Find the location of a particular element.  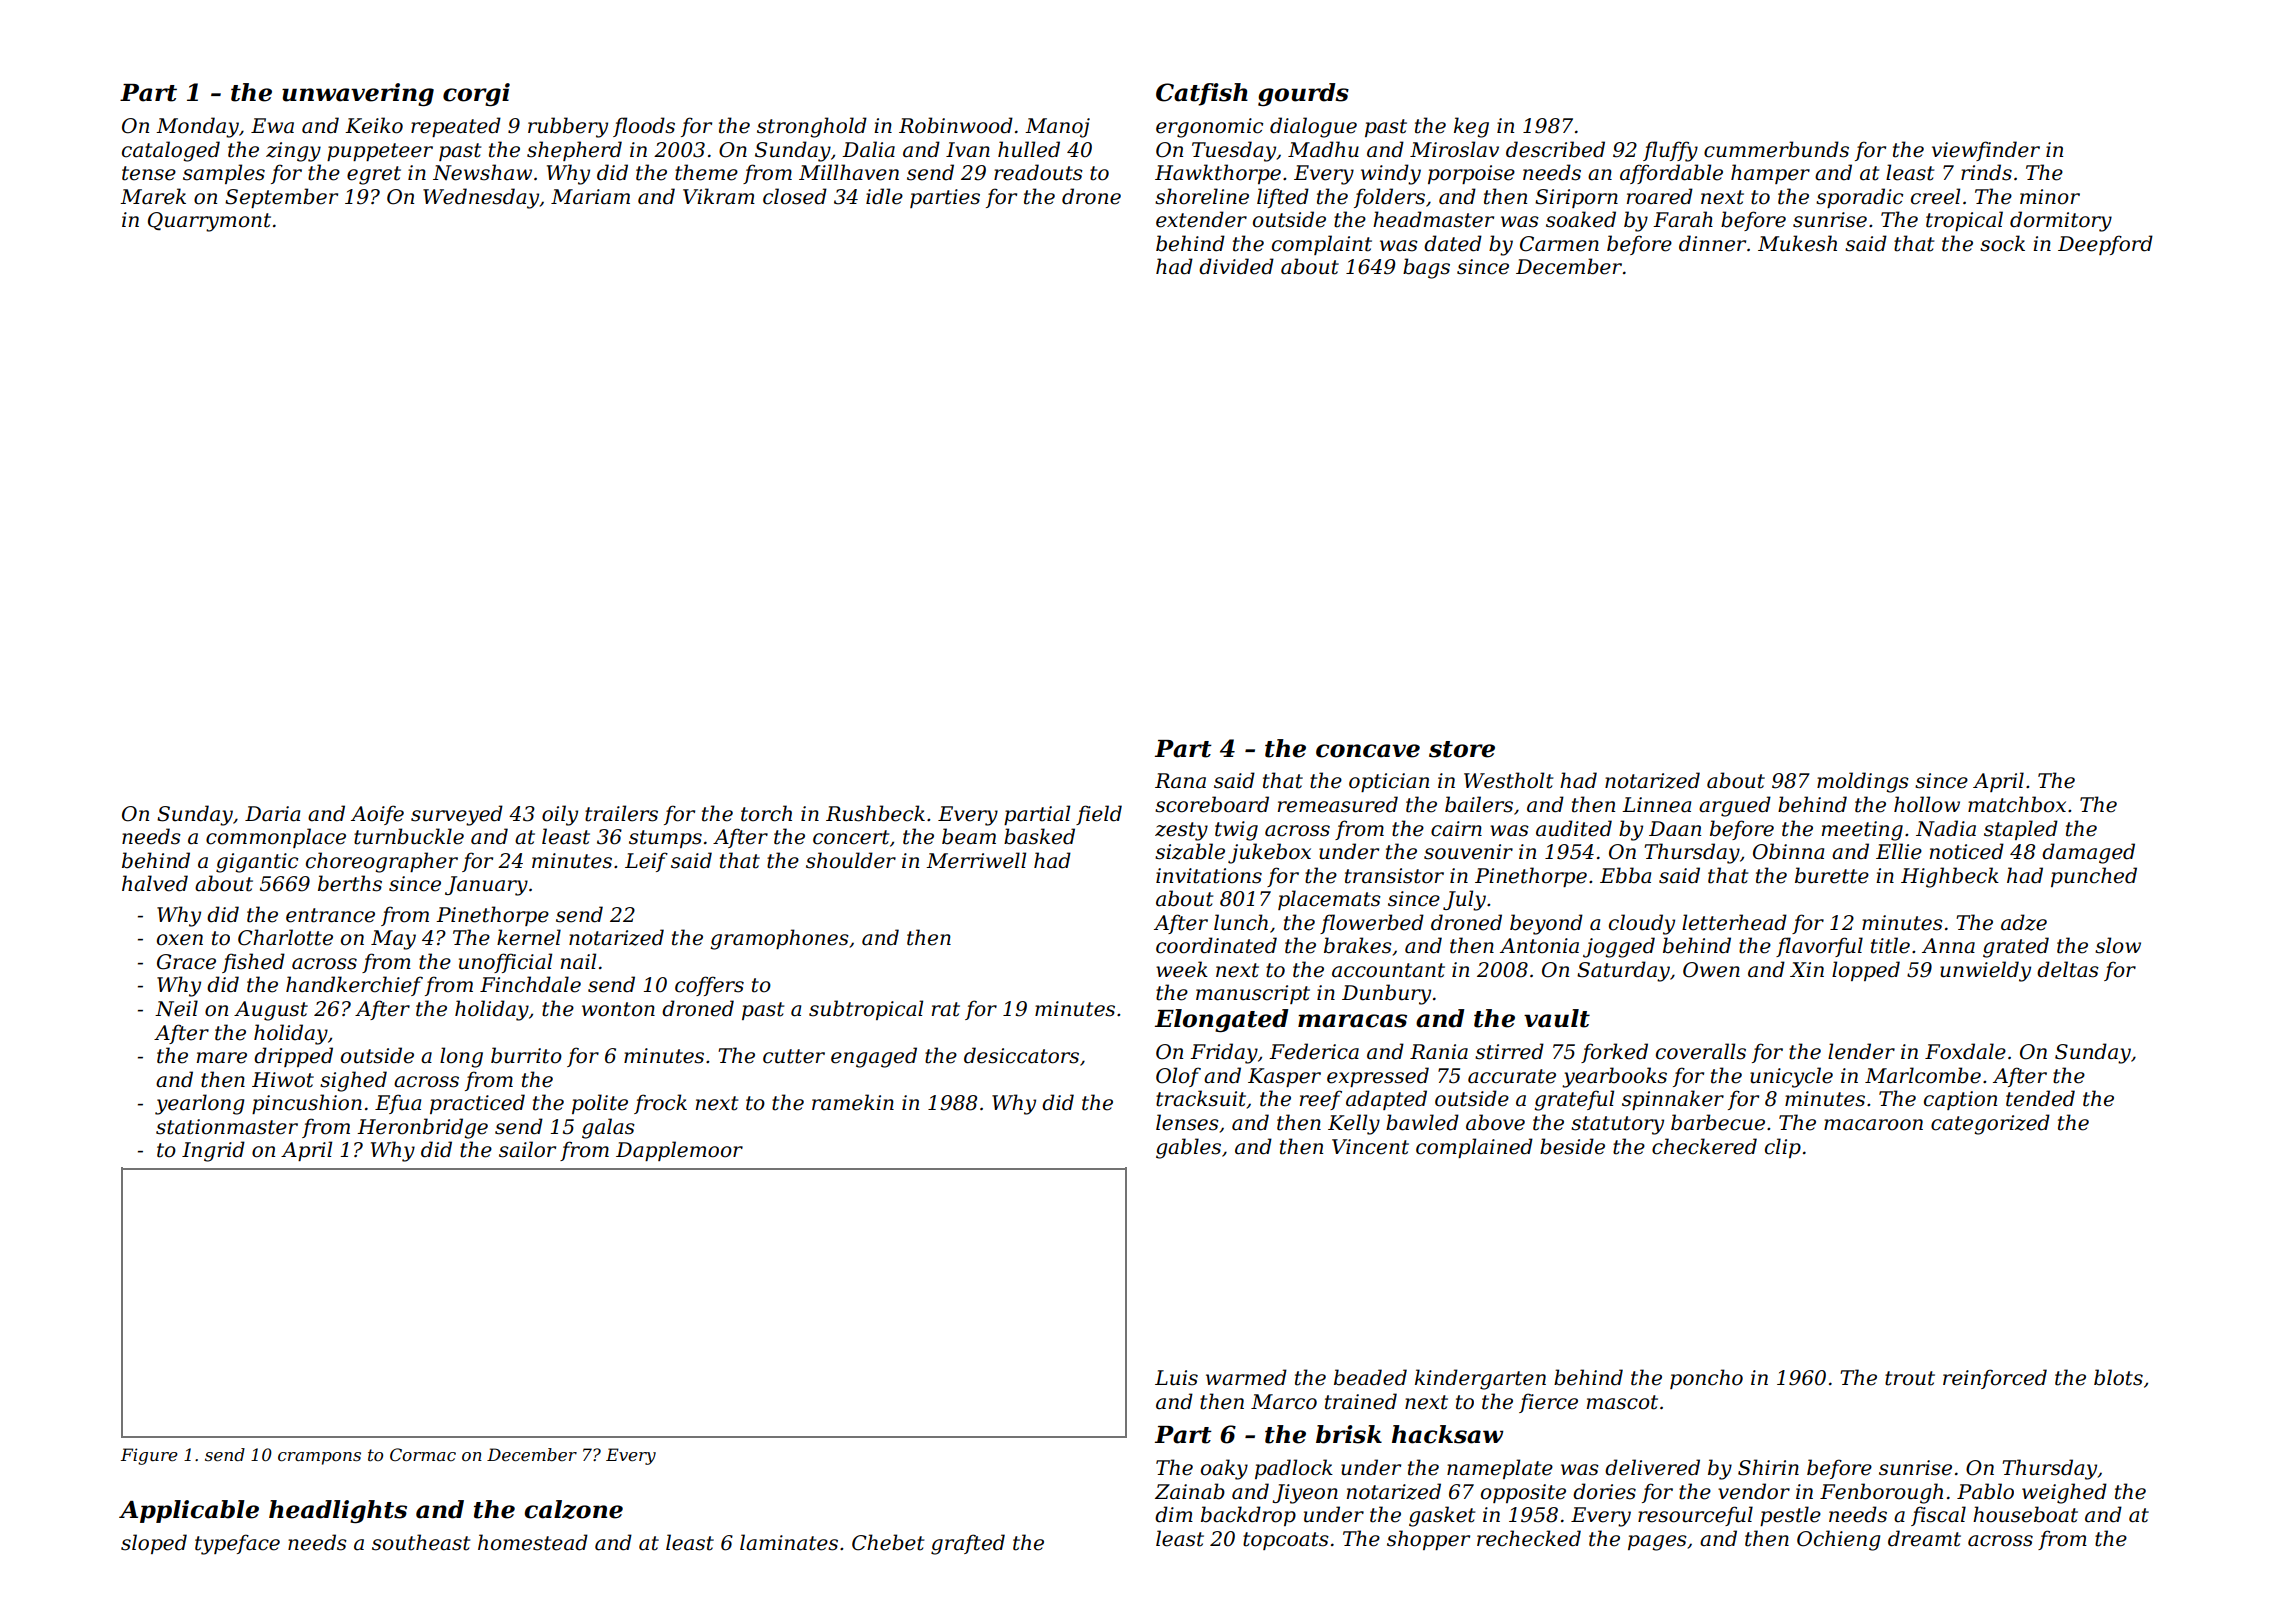

concave is located at coordinates (1368, 751).
